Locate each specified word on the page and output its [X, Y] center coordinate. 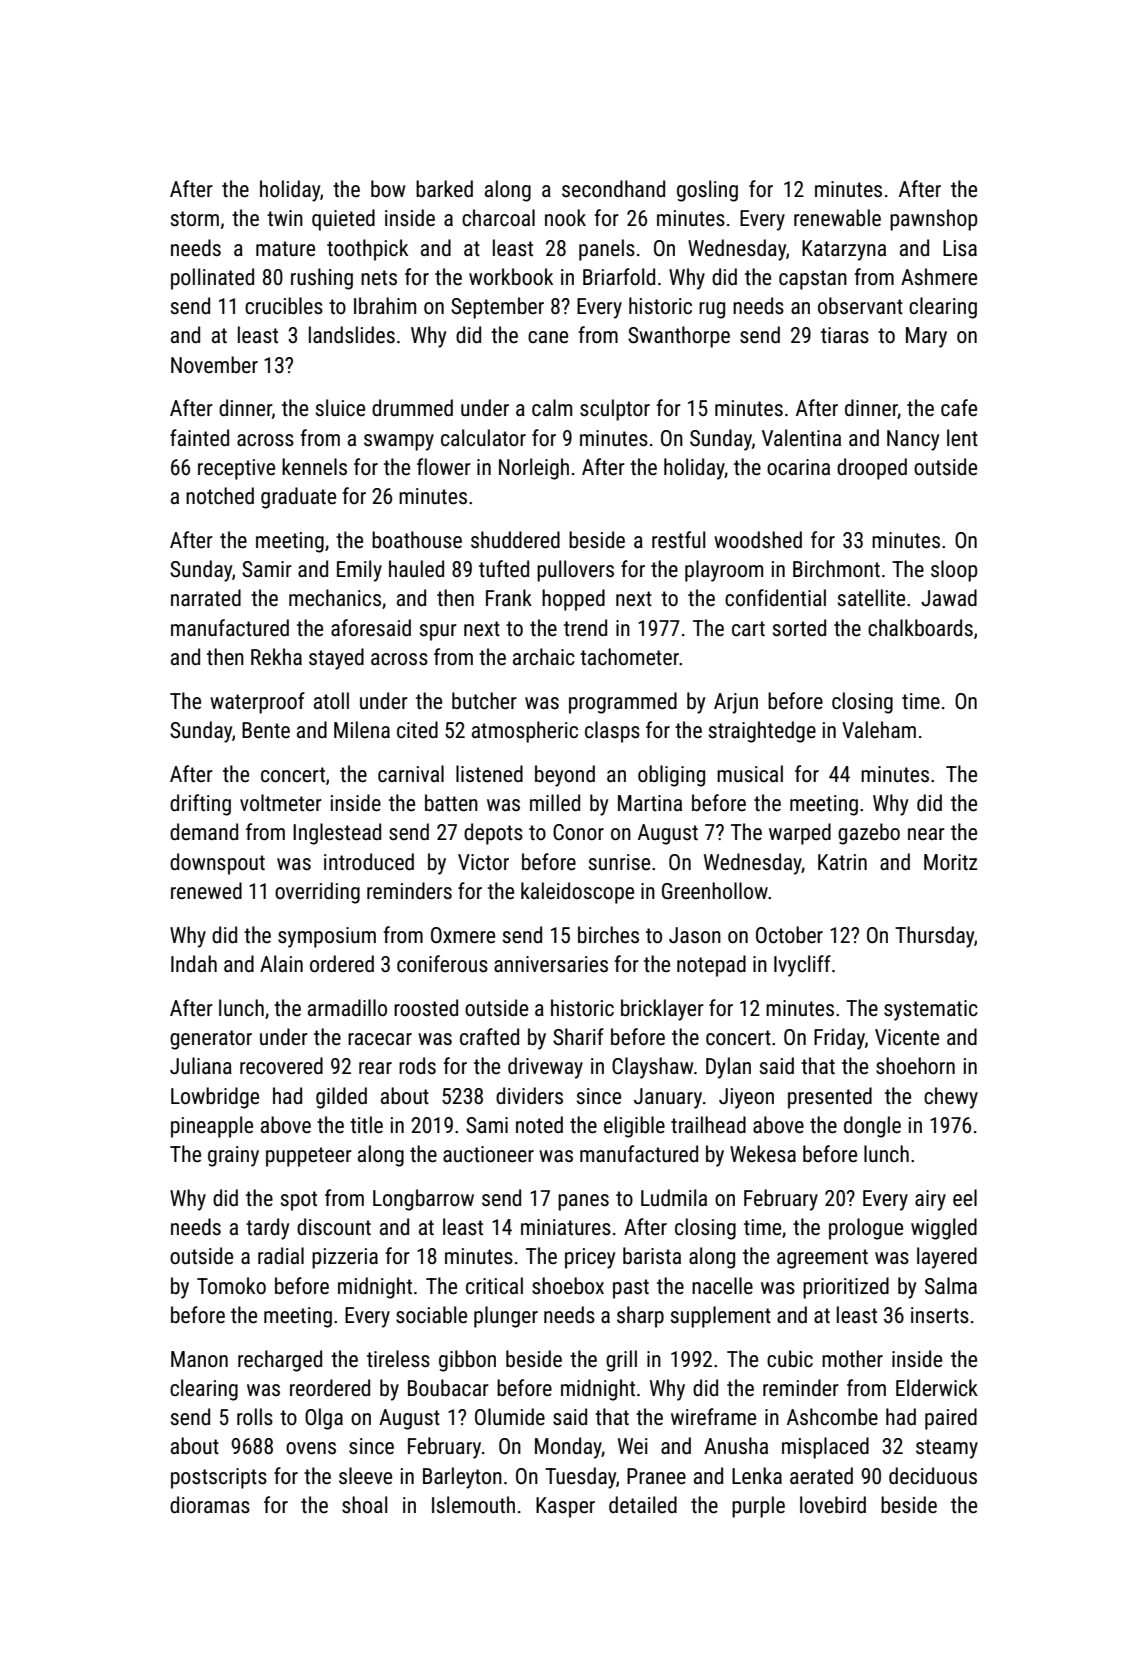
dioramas [210, 1505]
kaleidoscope [577, 893]
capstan [813, 280]
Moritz [950, 862]
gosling [707, 191]
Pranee [656, 1476]
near [926, 834]
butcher [484, 701]
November [214, 365]
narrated [206, 598]
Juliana [201, 1065]
